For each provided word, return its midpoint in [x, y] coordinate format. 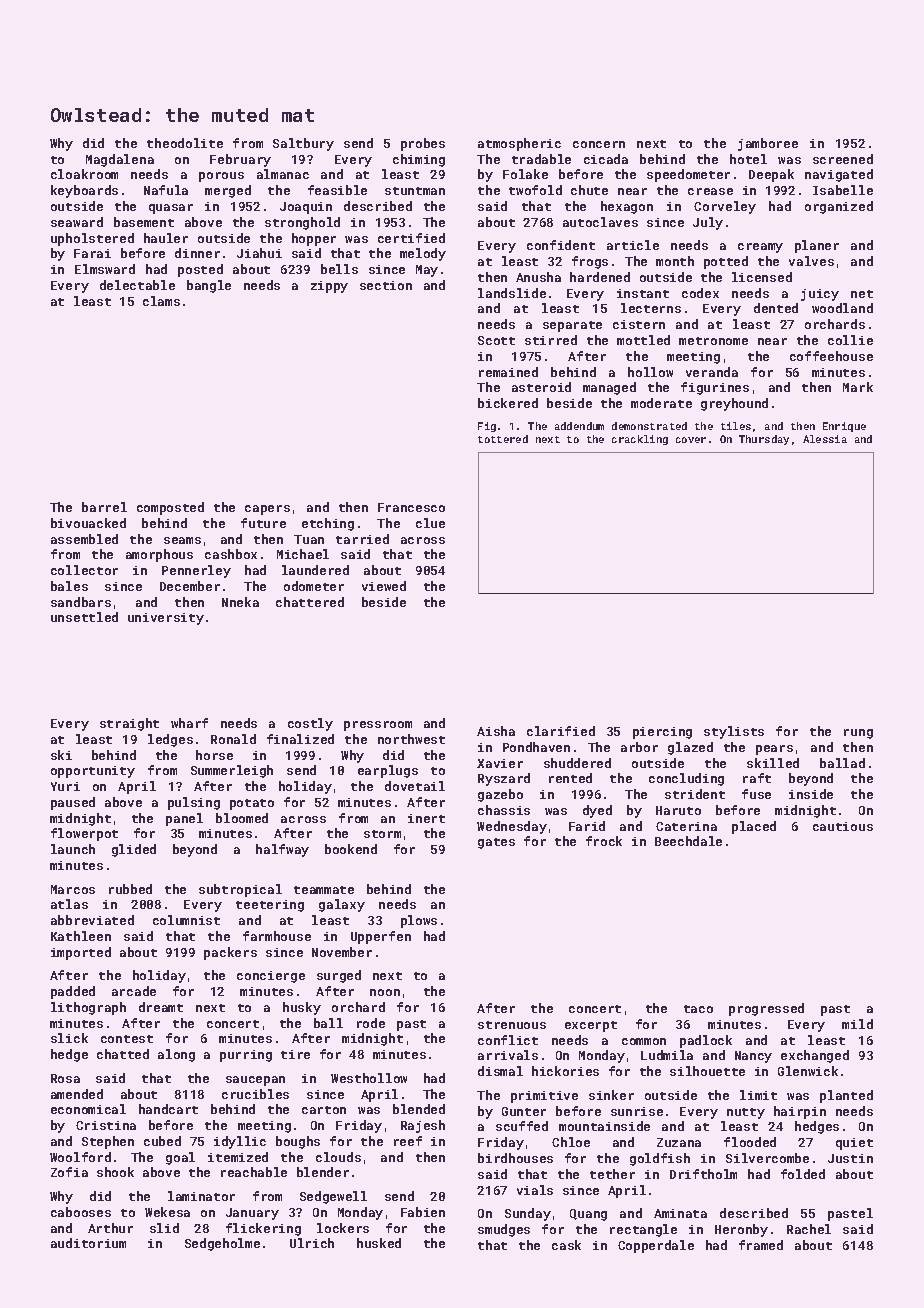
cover [691, 440]
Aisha [496, 731]
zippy [329, 287]
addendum [579, 426]
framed [761, 1245]
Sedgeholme [222, 1244]
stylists [734, 732]
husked [379, 1243]
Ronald [233, 739]
